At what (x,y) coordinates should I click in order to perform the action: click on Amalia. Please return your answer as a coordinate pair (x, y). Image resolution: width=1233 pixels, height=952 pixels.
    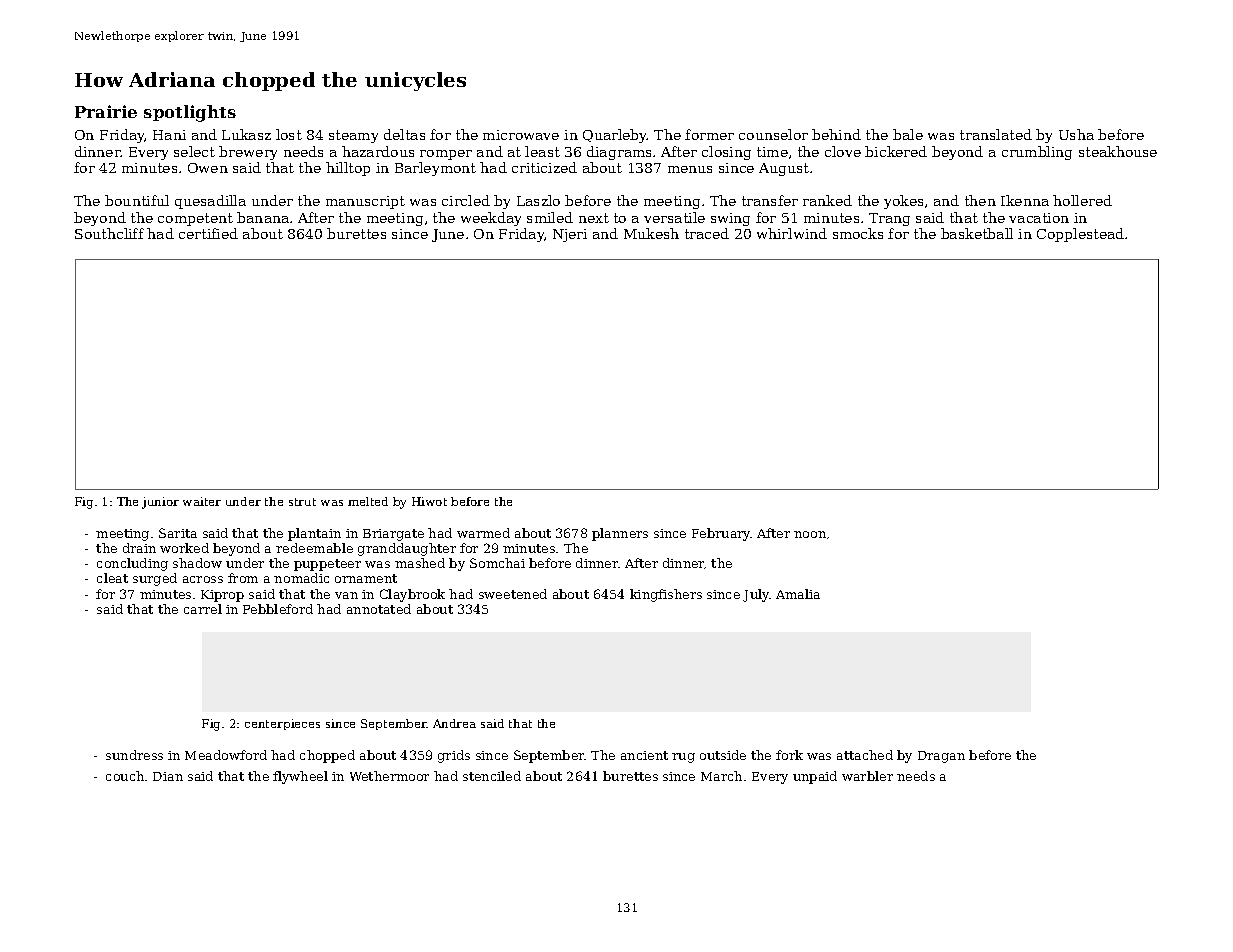
    Looking at the image, I should click on (798, 594).
